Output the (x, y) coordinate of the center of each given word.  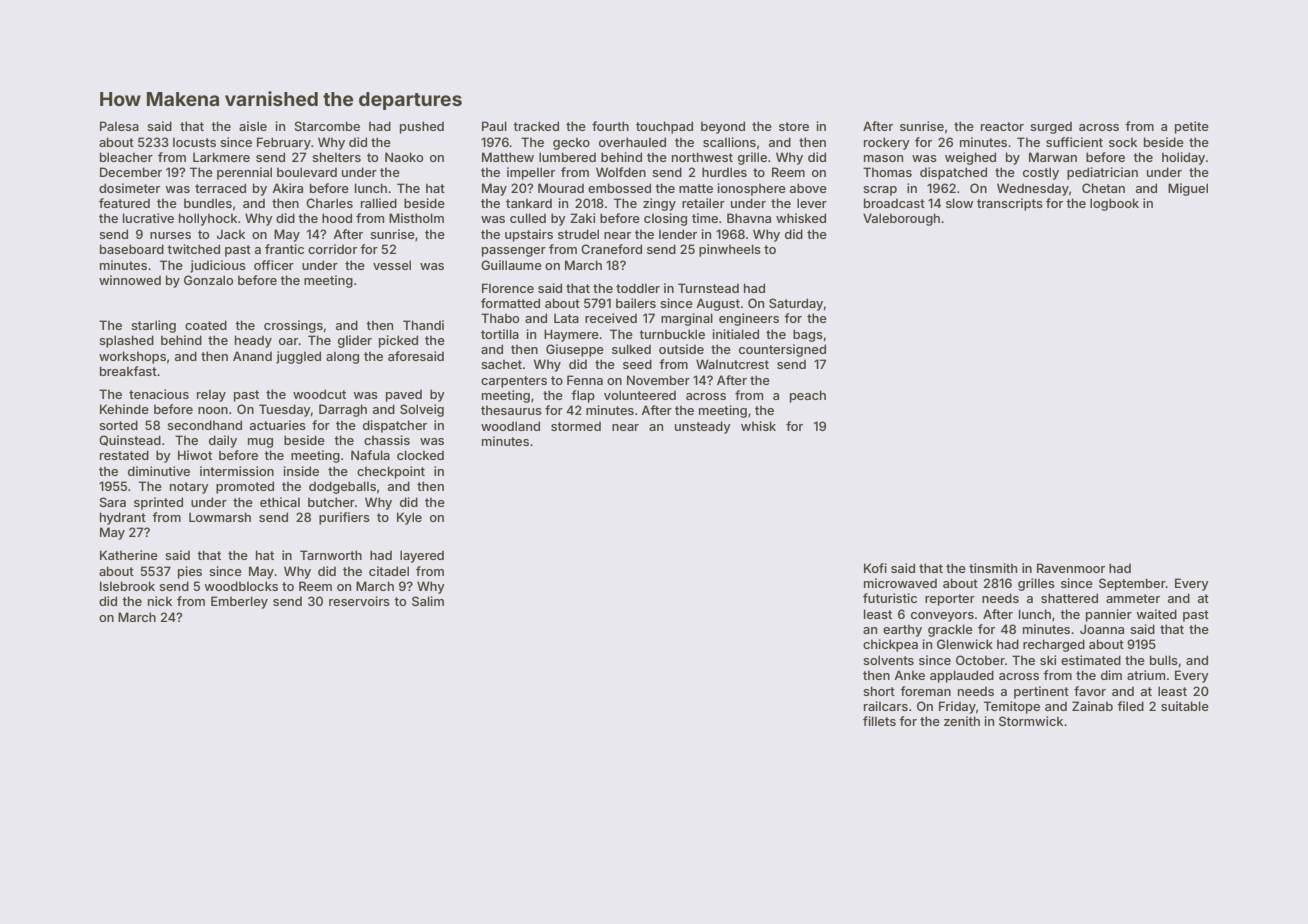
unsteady (703, 427)
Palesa (119, 126)
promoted (245, 487)
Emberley (239, 602)
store (794, 126)
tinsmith (993, 568)
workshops (132, 357)
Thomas (887, 172)
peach (808, 396)
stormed (576, 426)
